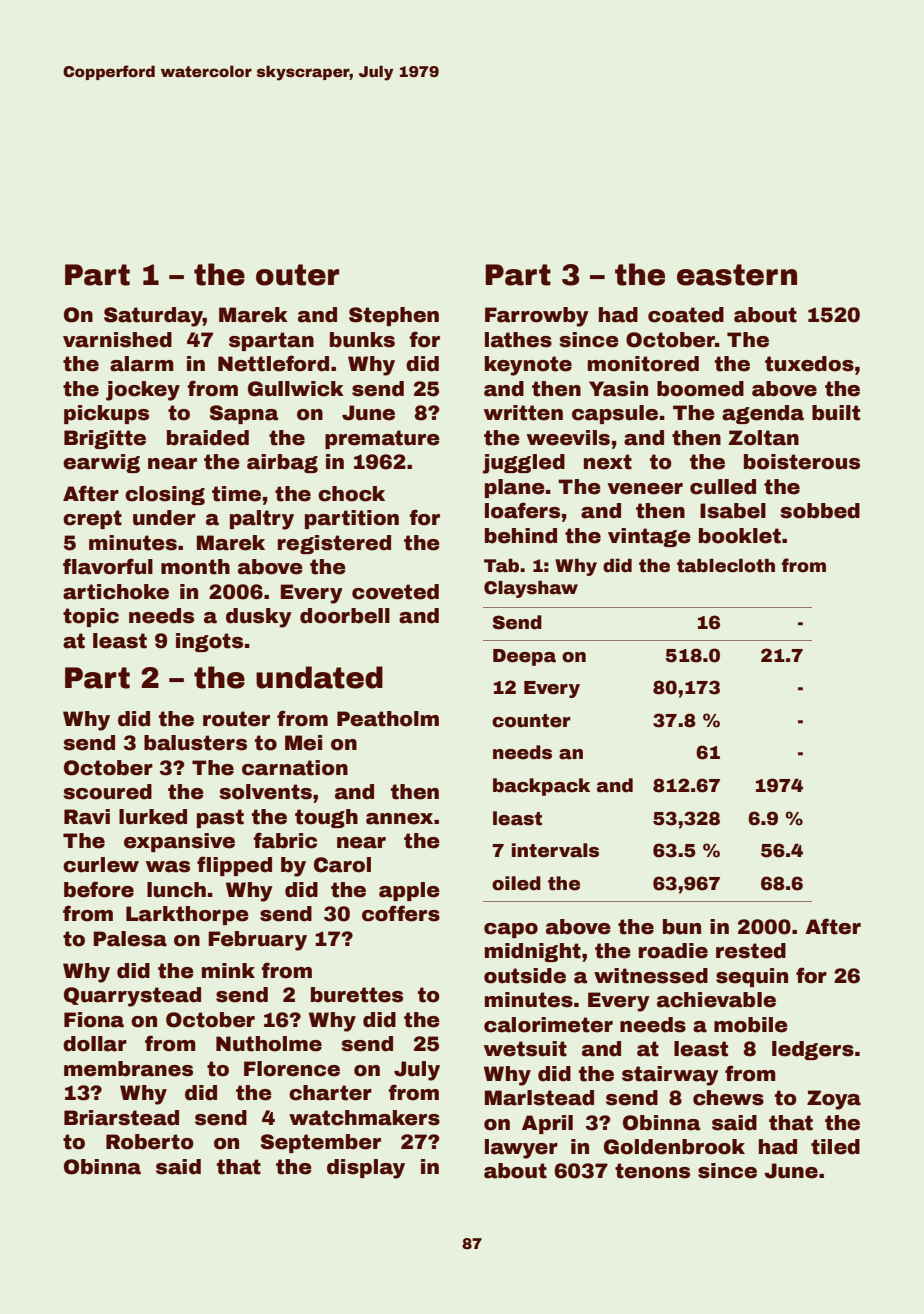 The image size is (924, 1314). What do you see at coordinates (751, 951) in the document?
I see `rested` at bounding box center [751, 951].
